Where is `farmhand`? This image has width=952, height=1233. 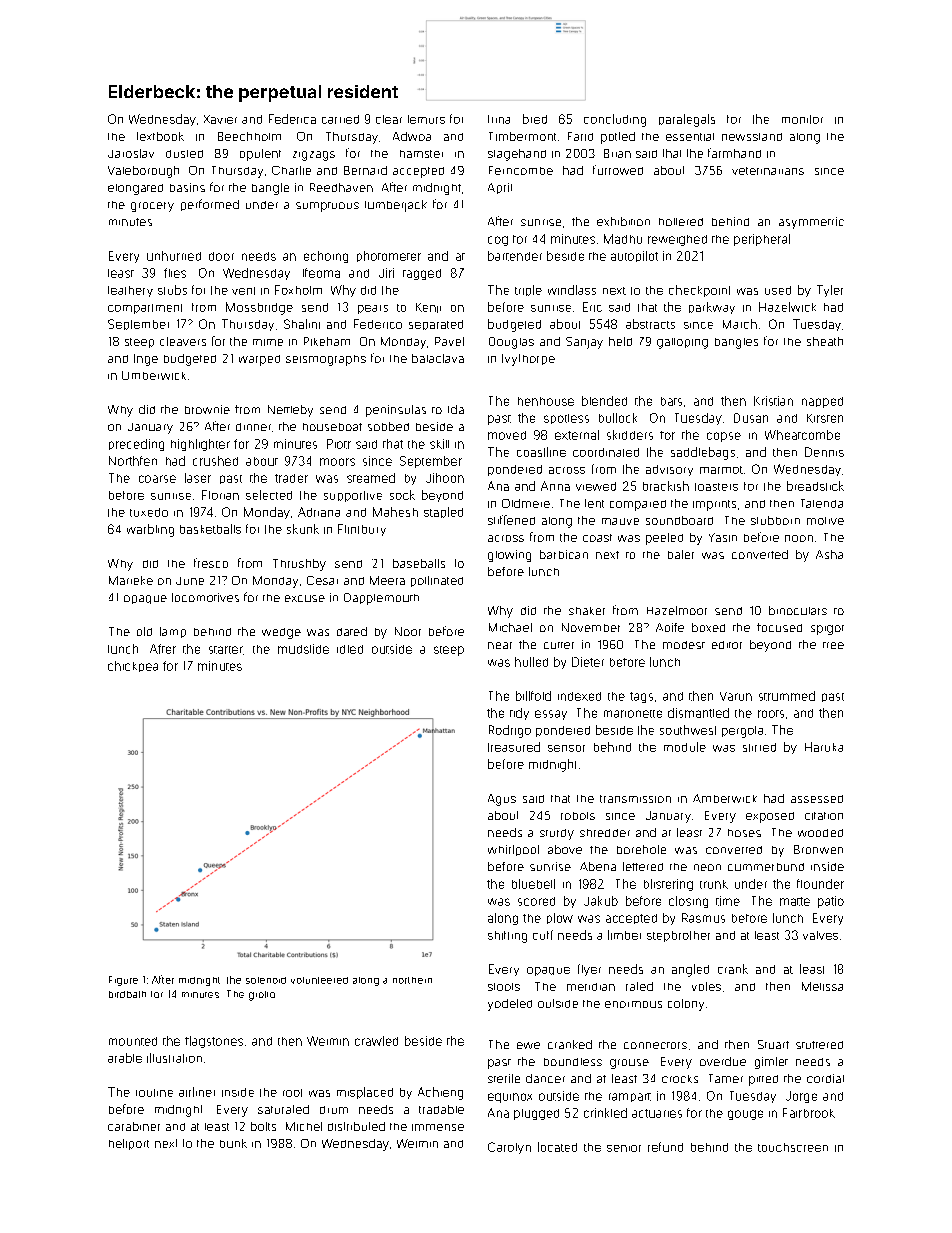 farmhand is located at coordinates (734, 153).
